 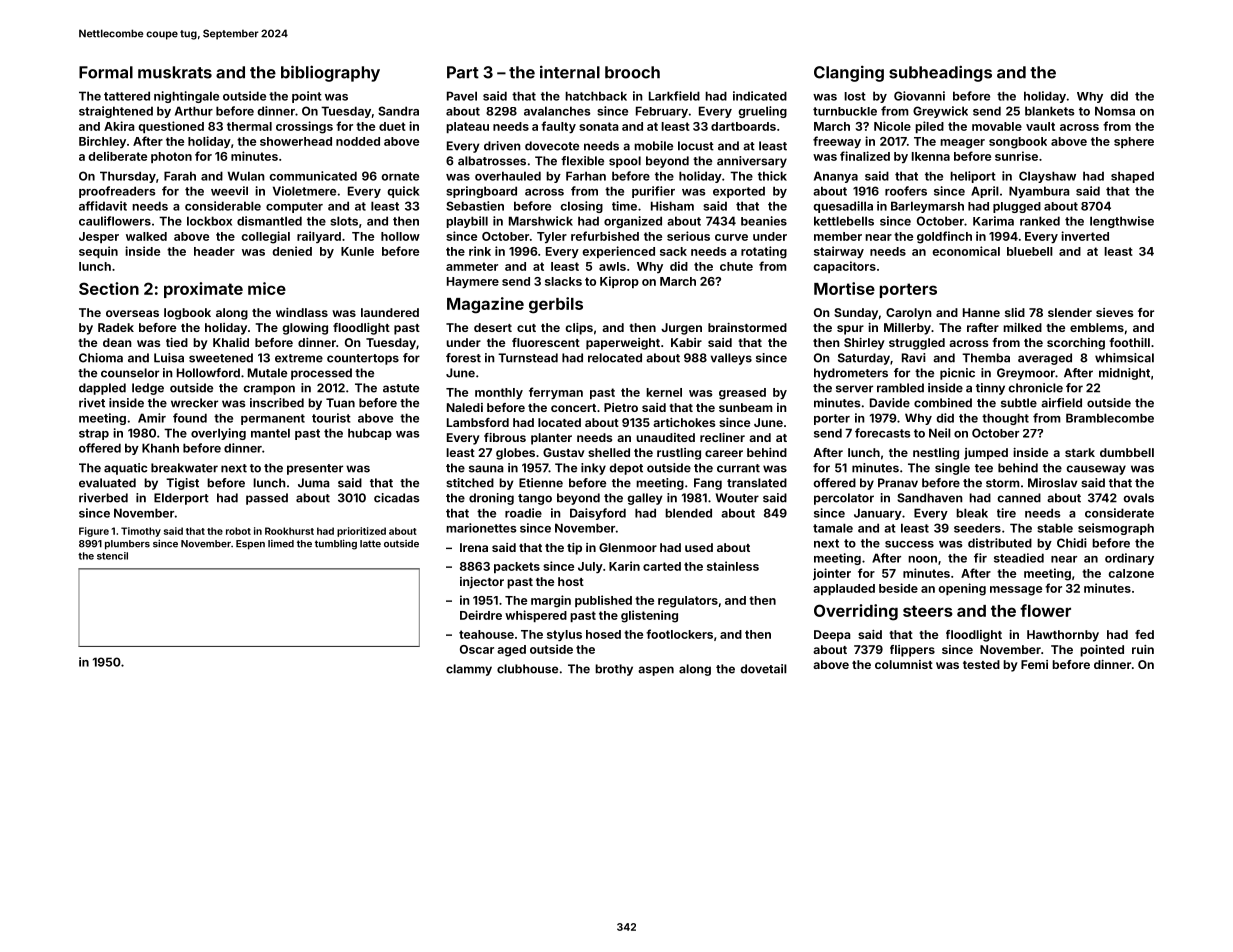 What do you see at coordinates (844, 288) in the image?
I see `Mortise` at bounding box center [844, 288].
